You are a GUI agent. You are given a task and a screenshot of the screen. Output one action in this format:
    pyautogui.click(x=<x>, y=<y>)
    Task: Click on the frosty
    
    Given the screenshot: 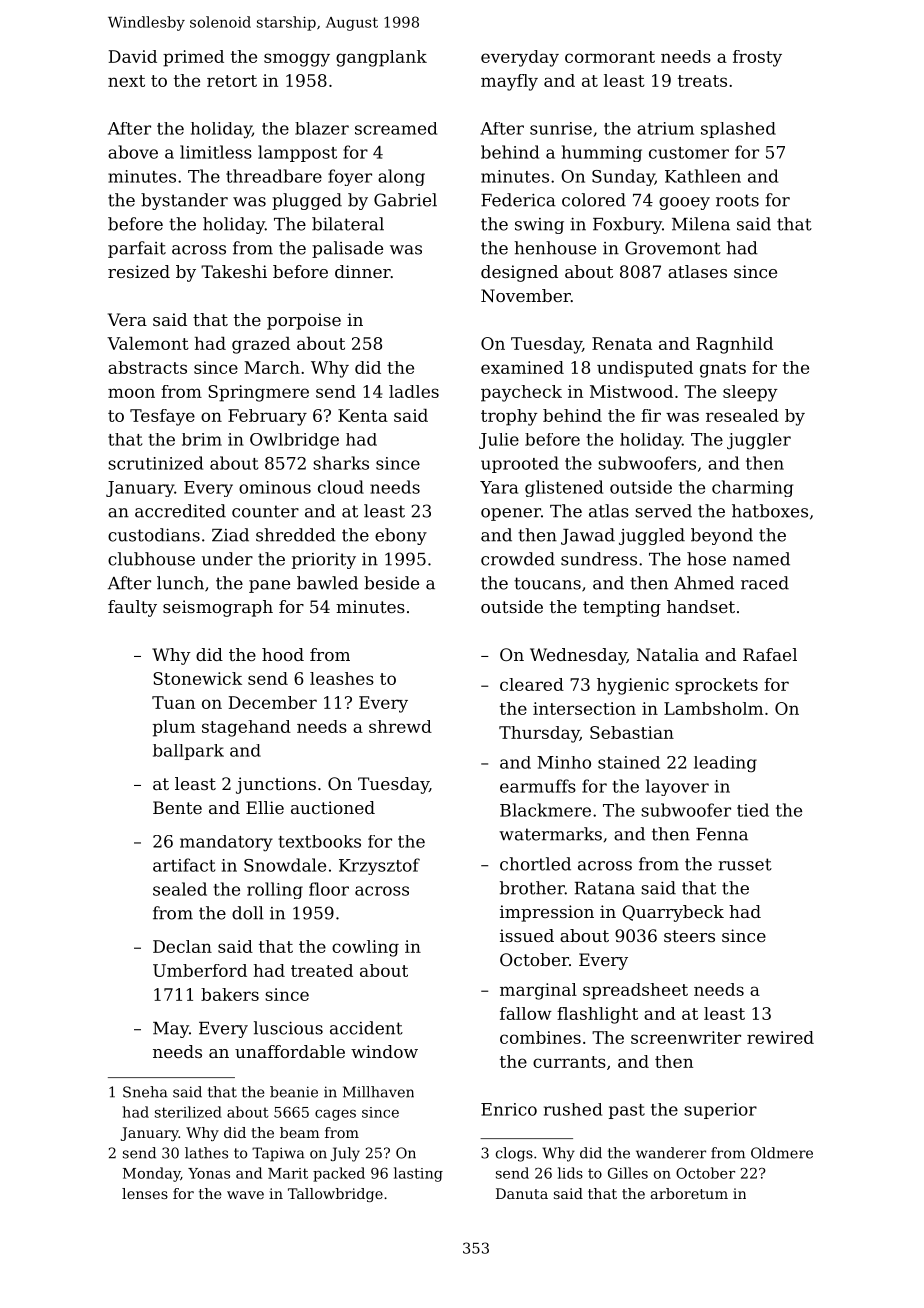 What is the action you would take?
    pyautogui.click(x=757, y=58)
